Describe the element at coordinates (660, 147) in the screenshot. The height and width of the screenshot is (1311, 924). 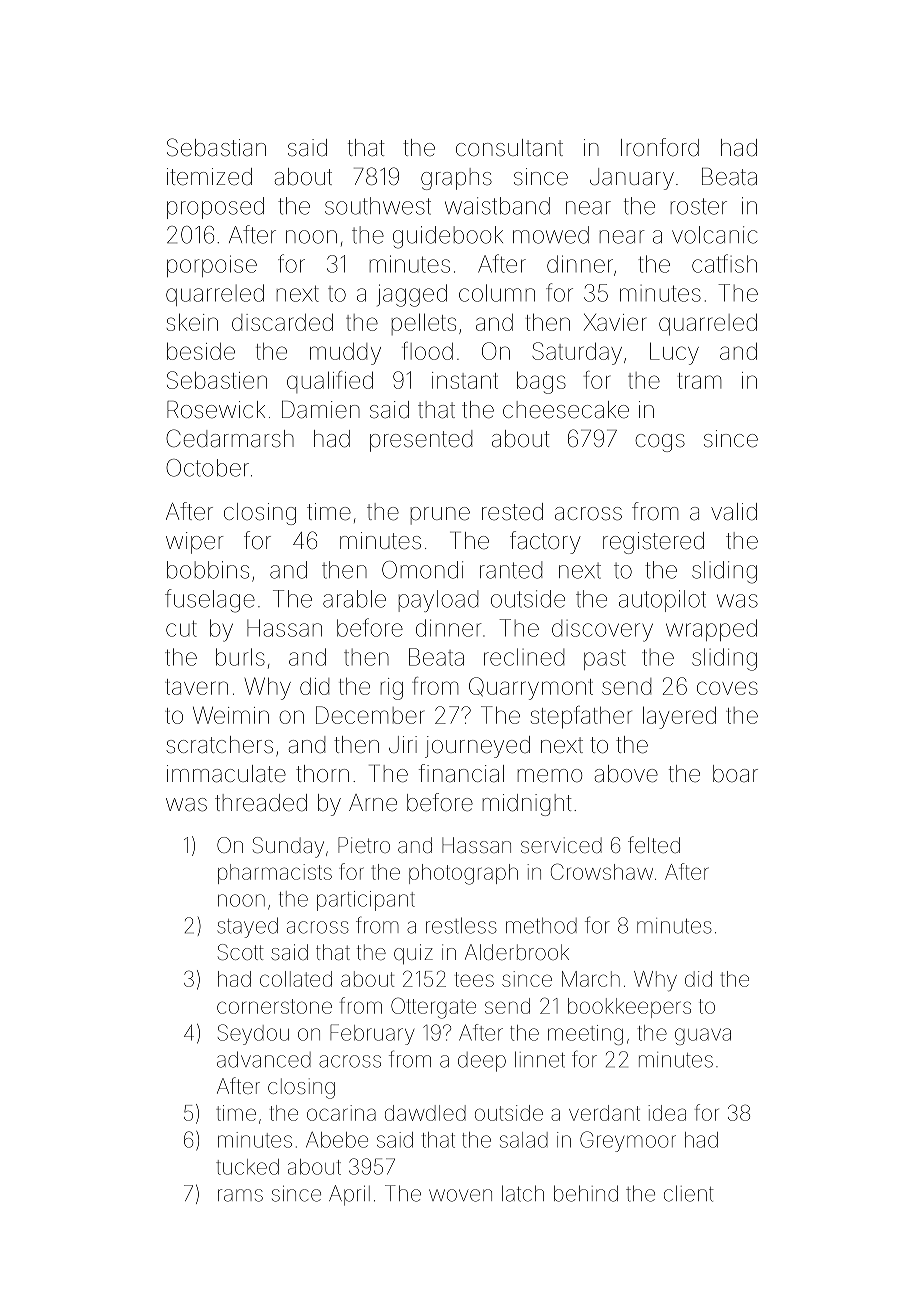
I see `Ironford` at that location.
